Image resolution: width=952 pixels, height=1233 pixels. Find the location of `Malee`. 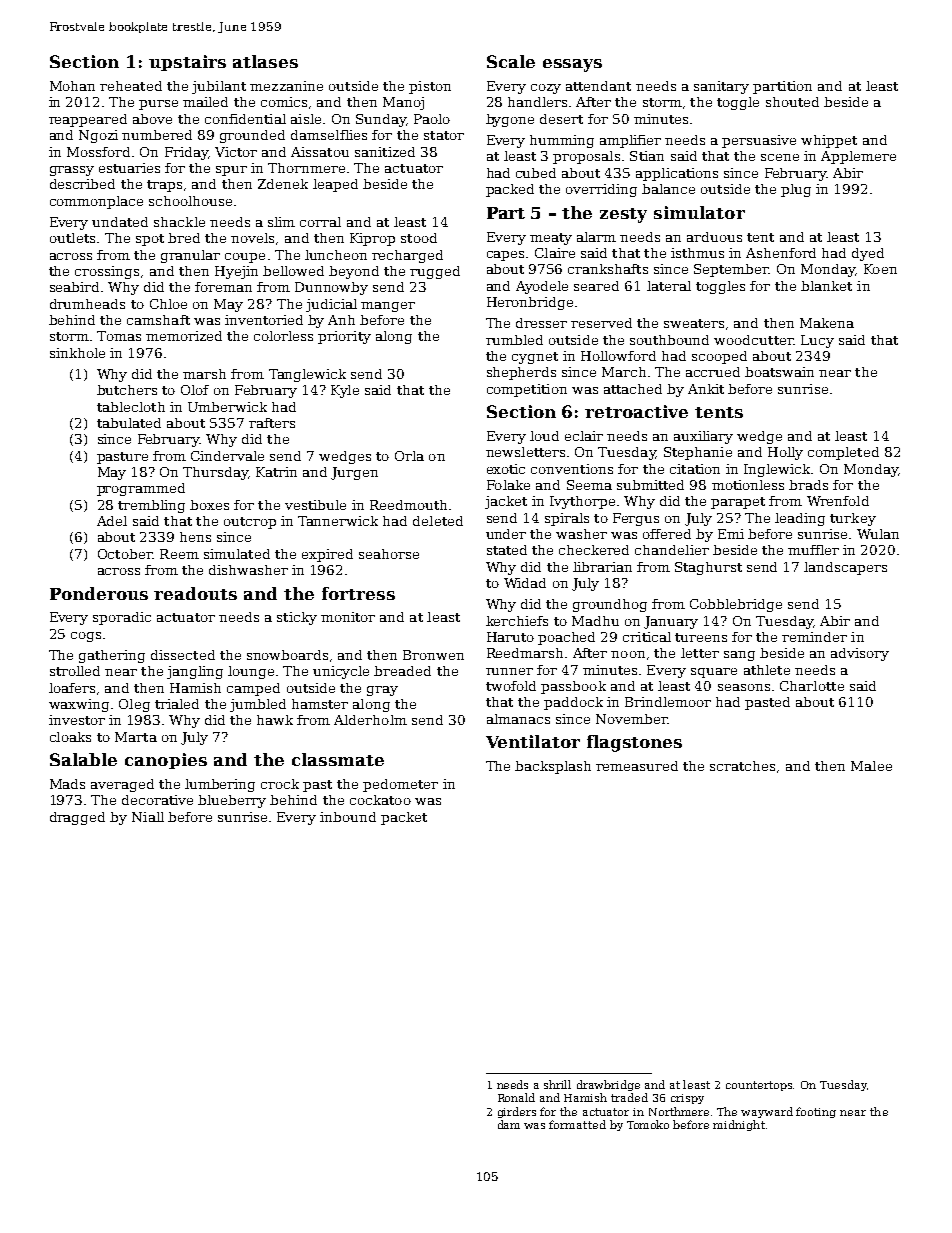

Malee is located at coordinates (871, 766).
